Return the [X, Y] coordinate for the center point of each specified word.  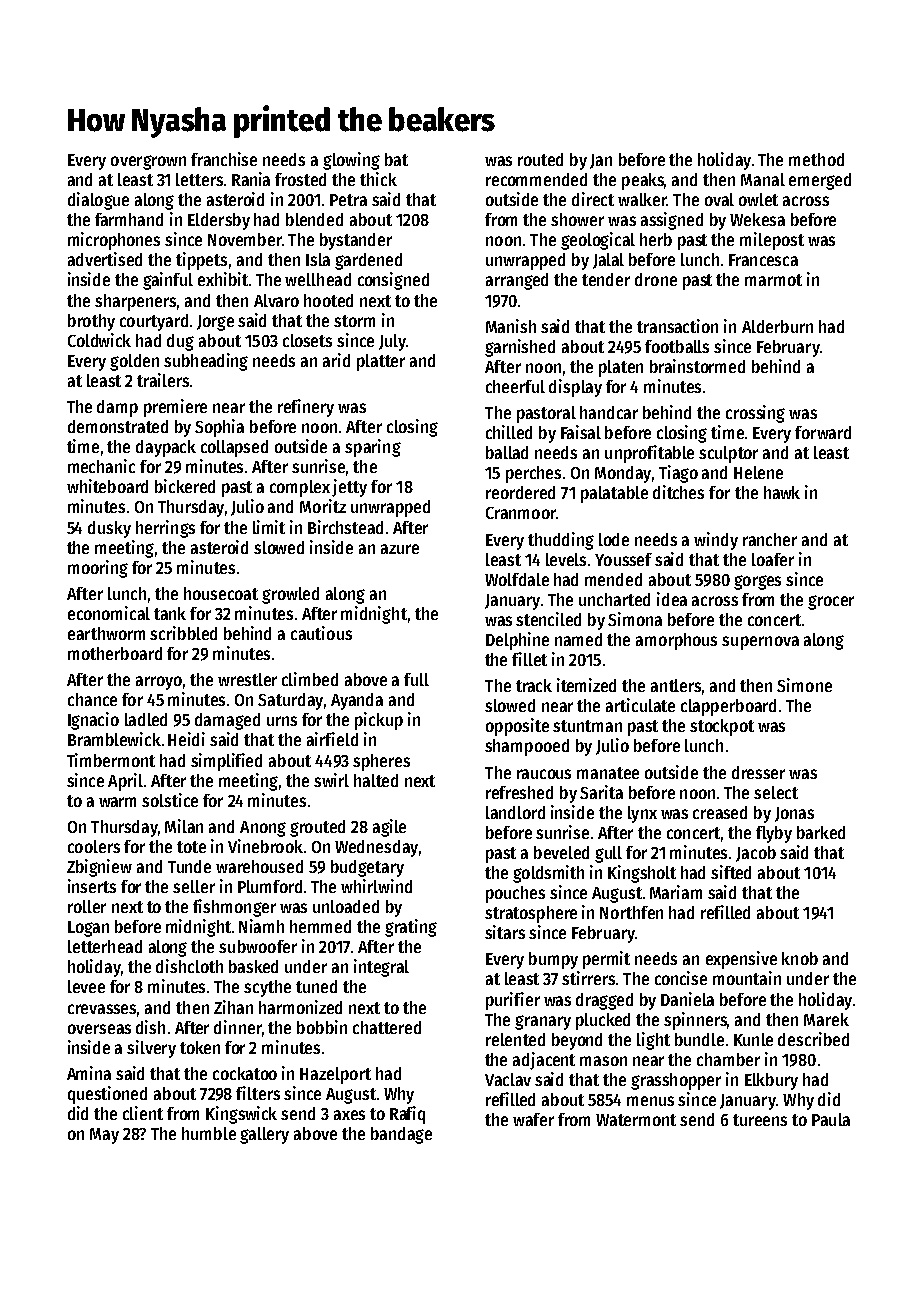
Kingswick [241, 1115]
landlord [515, 812]
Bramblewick [114, 739]
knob [800, 958]
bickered [185, 486]
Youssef [623, 559]
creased [720, 812]
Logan [88, 929]
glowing [351, 161]
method [816, 159]
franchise [224, 159]
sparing [373, 448]
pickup [379, 721]
